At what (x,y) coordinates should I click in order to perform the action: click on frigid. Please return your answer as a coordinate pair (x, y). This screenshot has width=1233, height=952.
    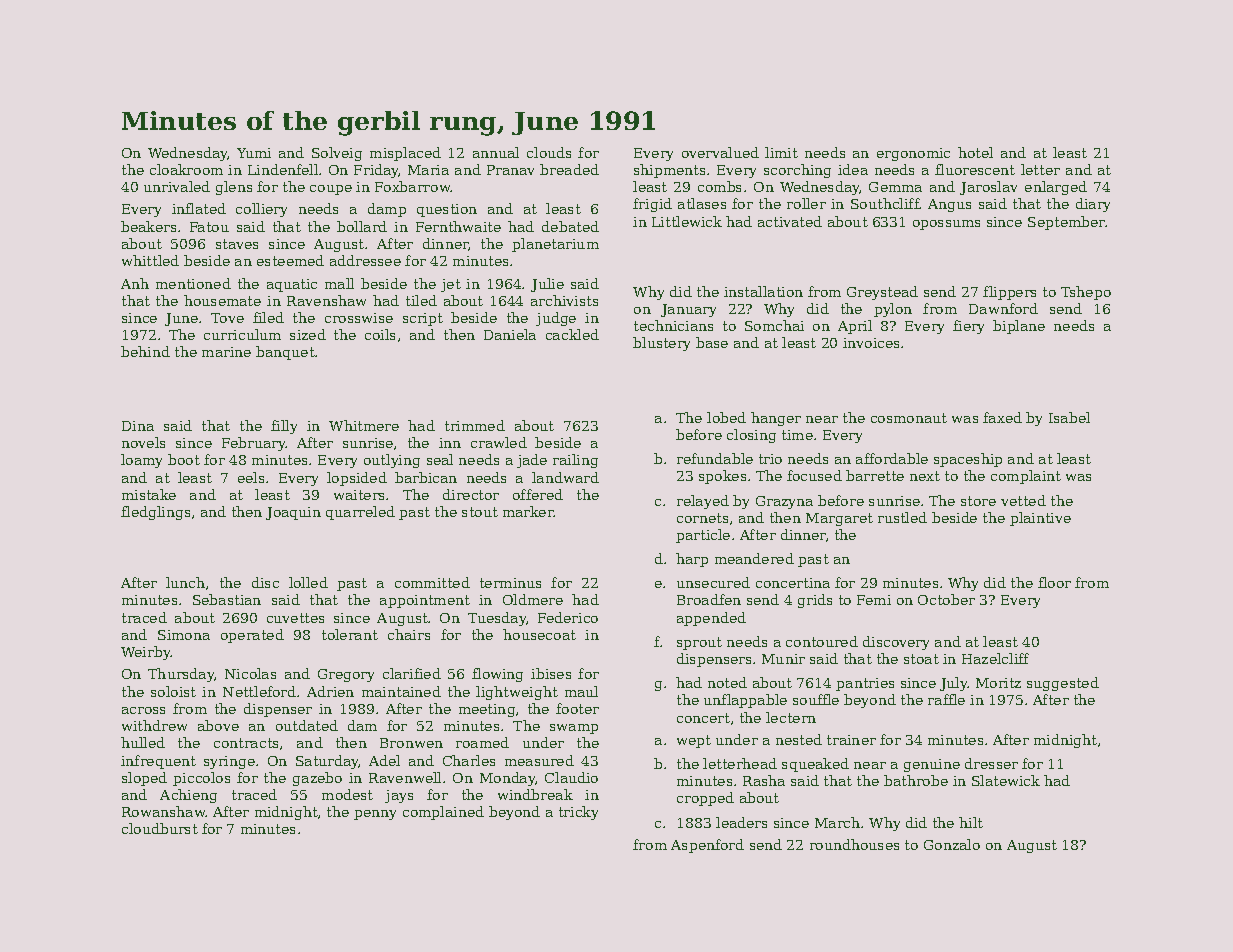
    Looking at the image, I should click on (652, 205).
